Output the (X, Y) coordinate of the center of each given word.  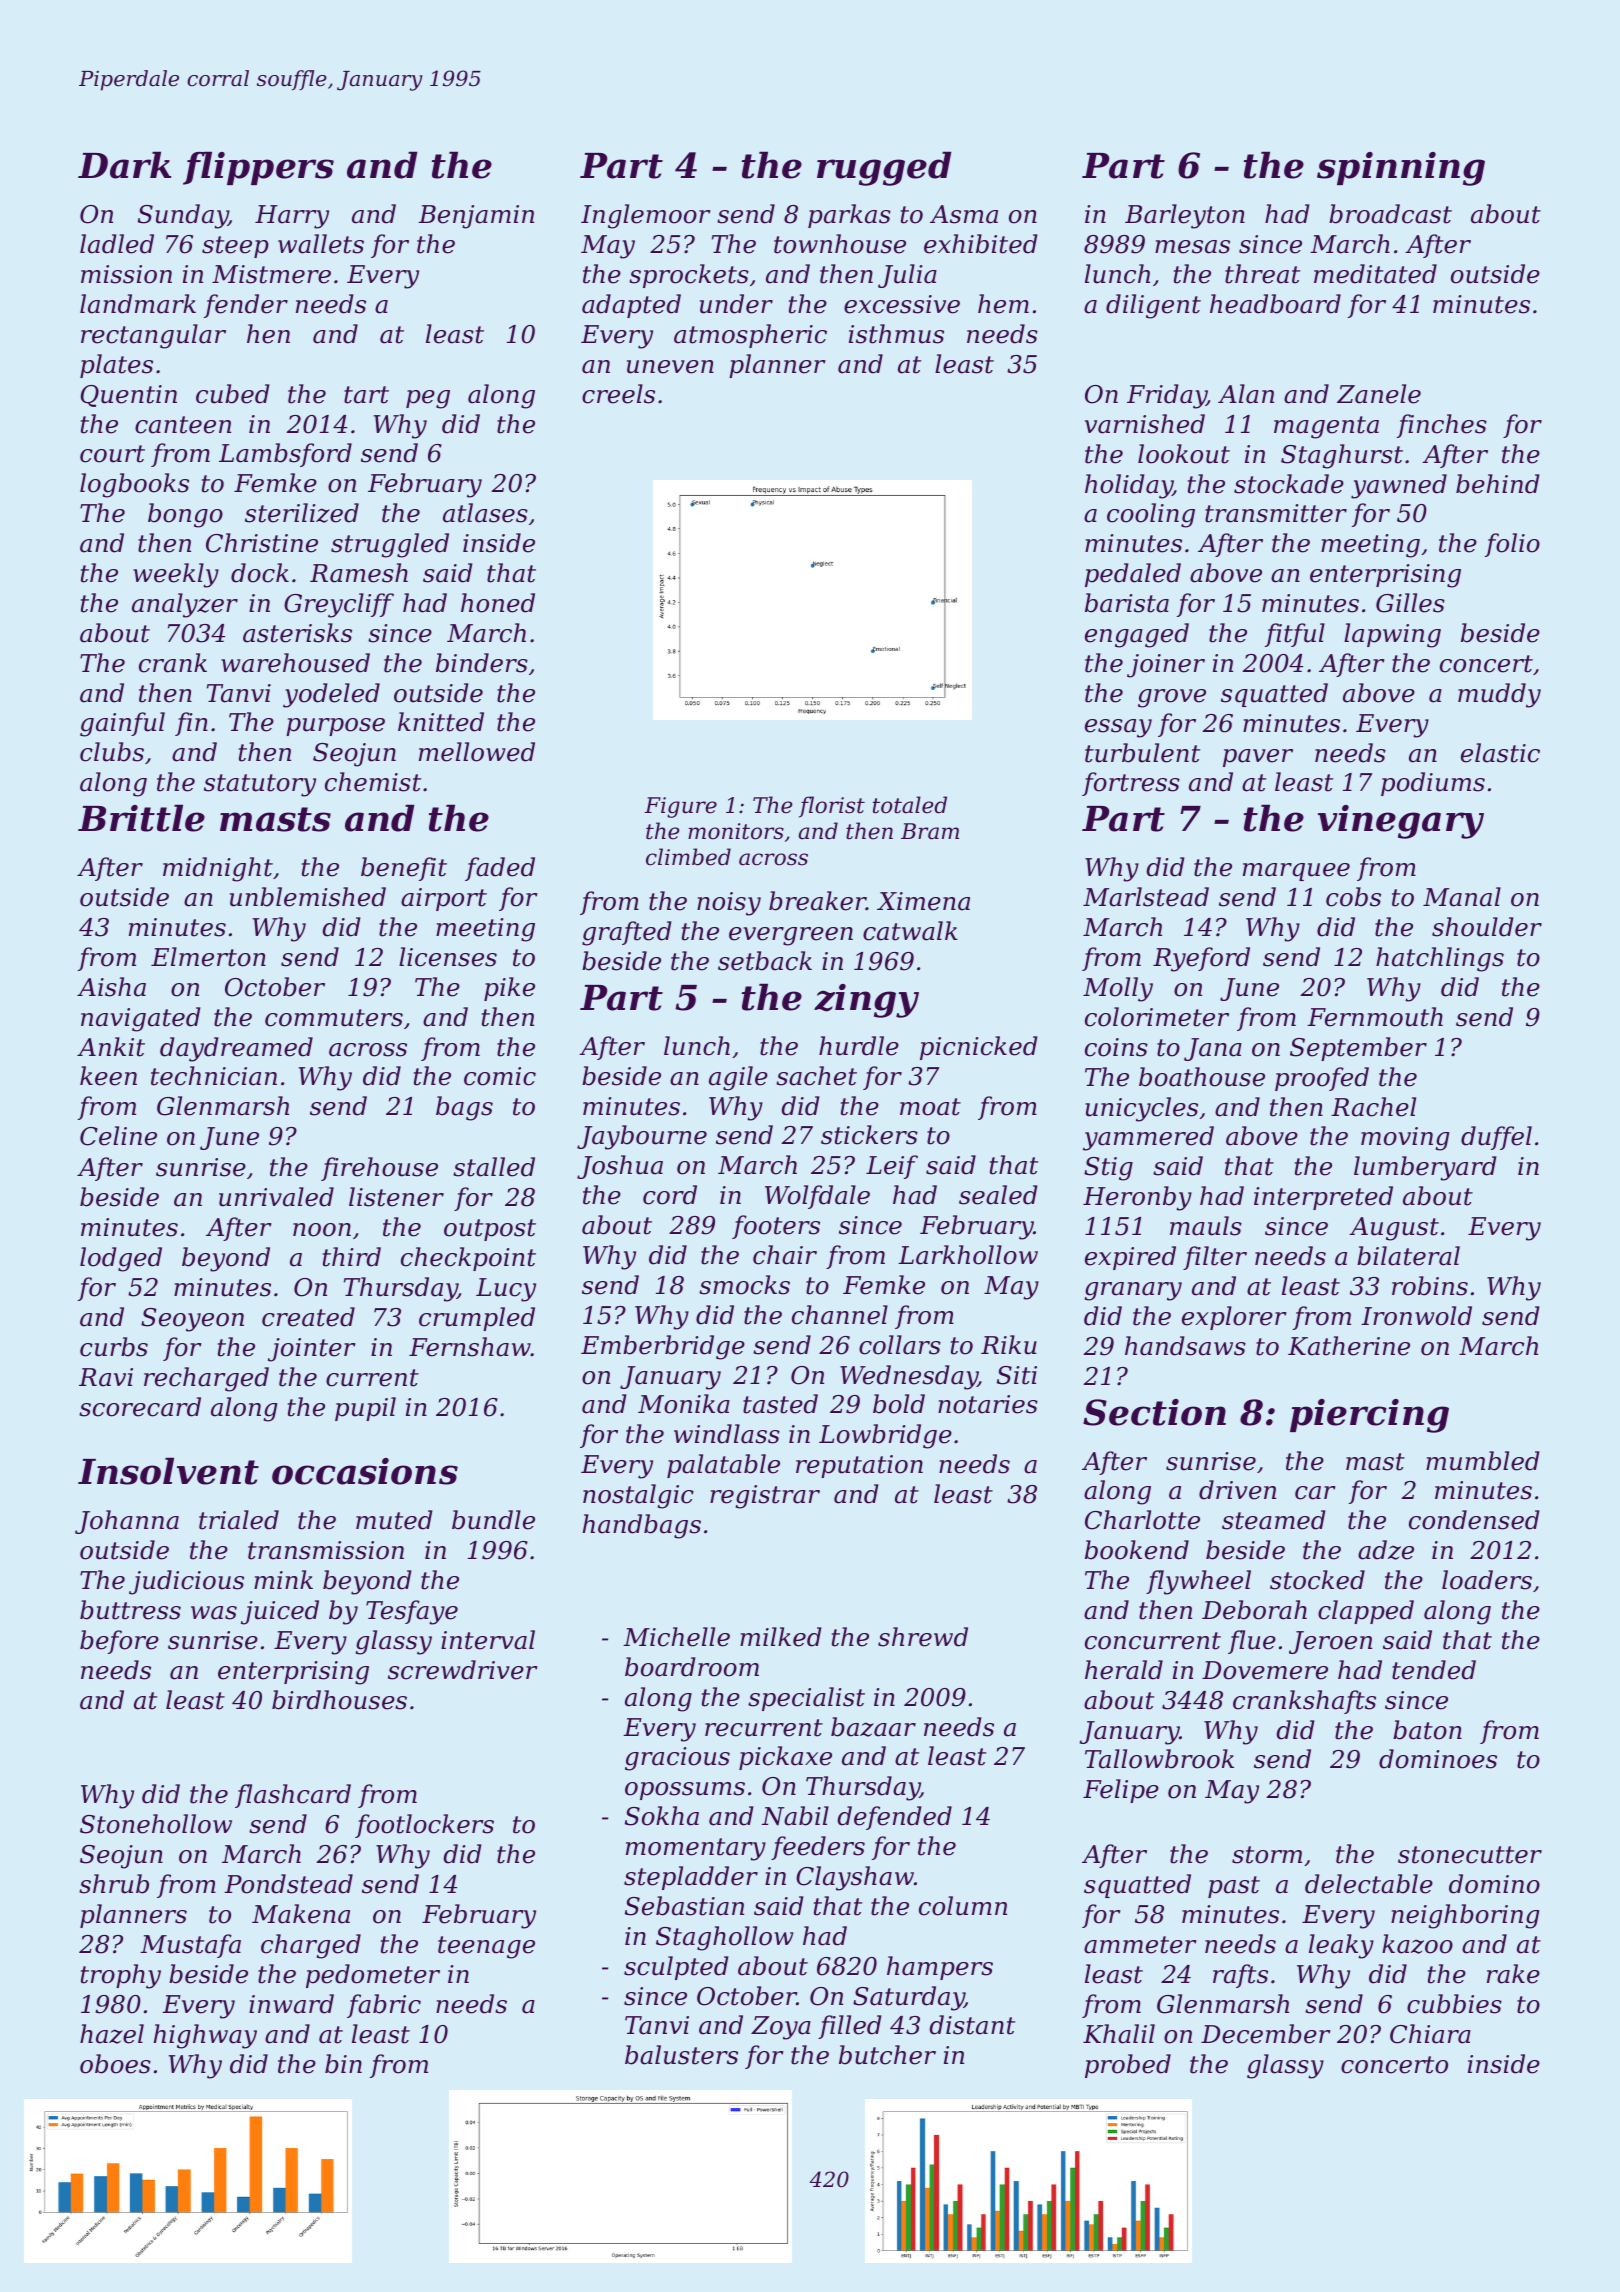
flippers (258, 168)
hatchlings (1440, 959)
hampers (940, 1968)
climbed (688, 857)
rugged (884, 168)
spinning (1401, 169)
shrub (114, 1884)
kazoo (1417, 1944)
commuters (334, 1018)
